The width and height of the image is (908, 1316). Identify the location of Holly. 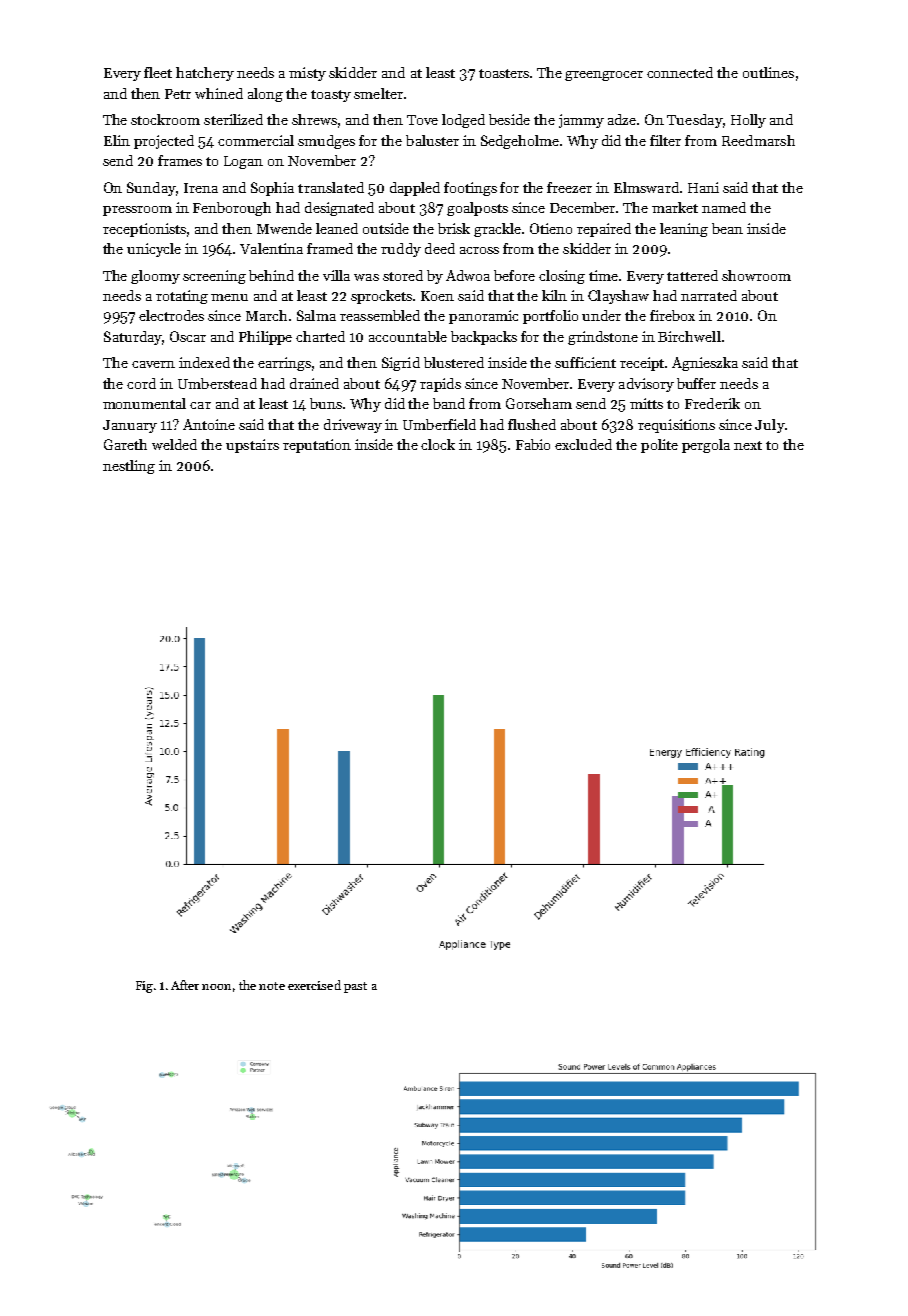
(748, 121).
